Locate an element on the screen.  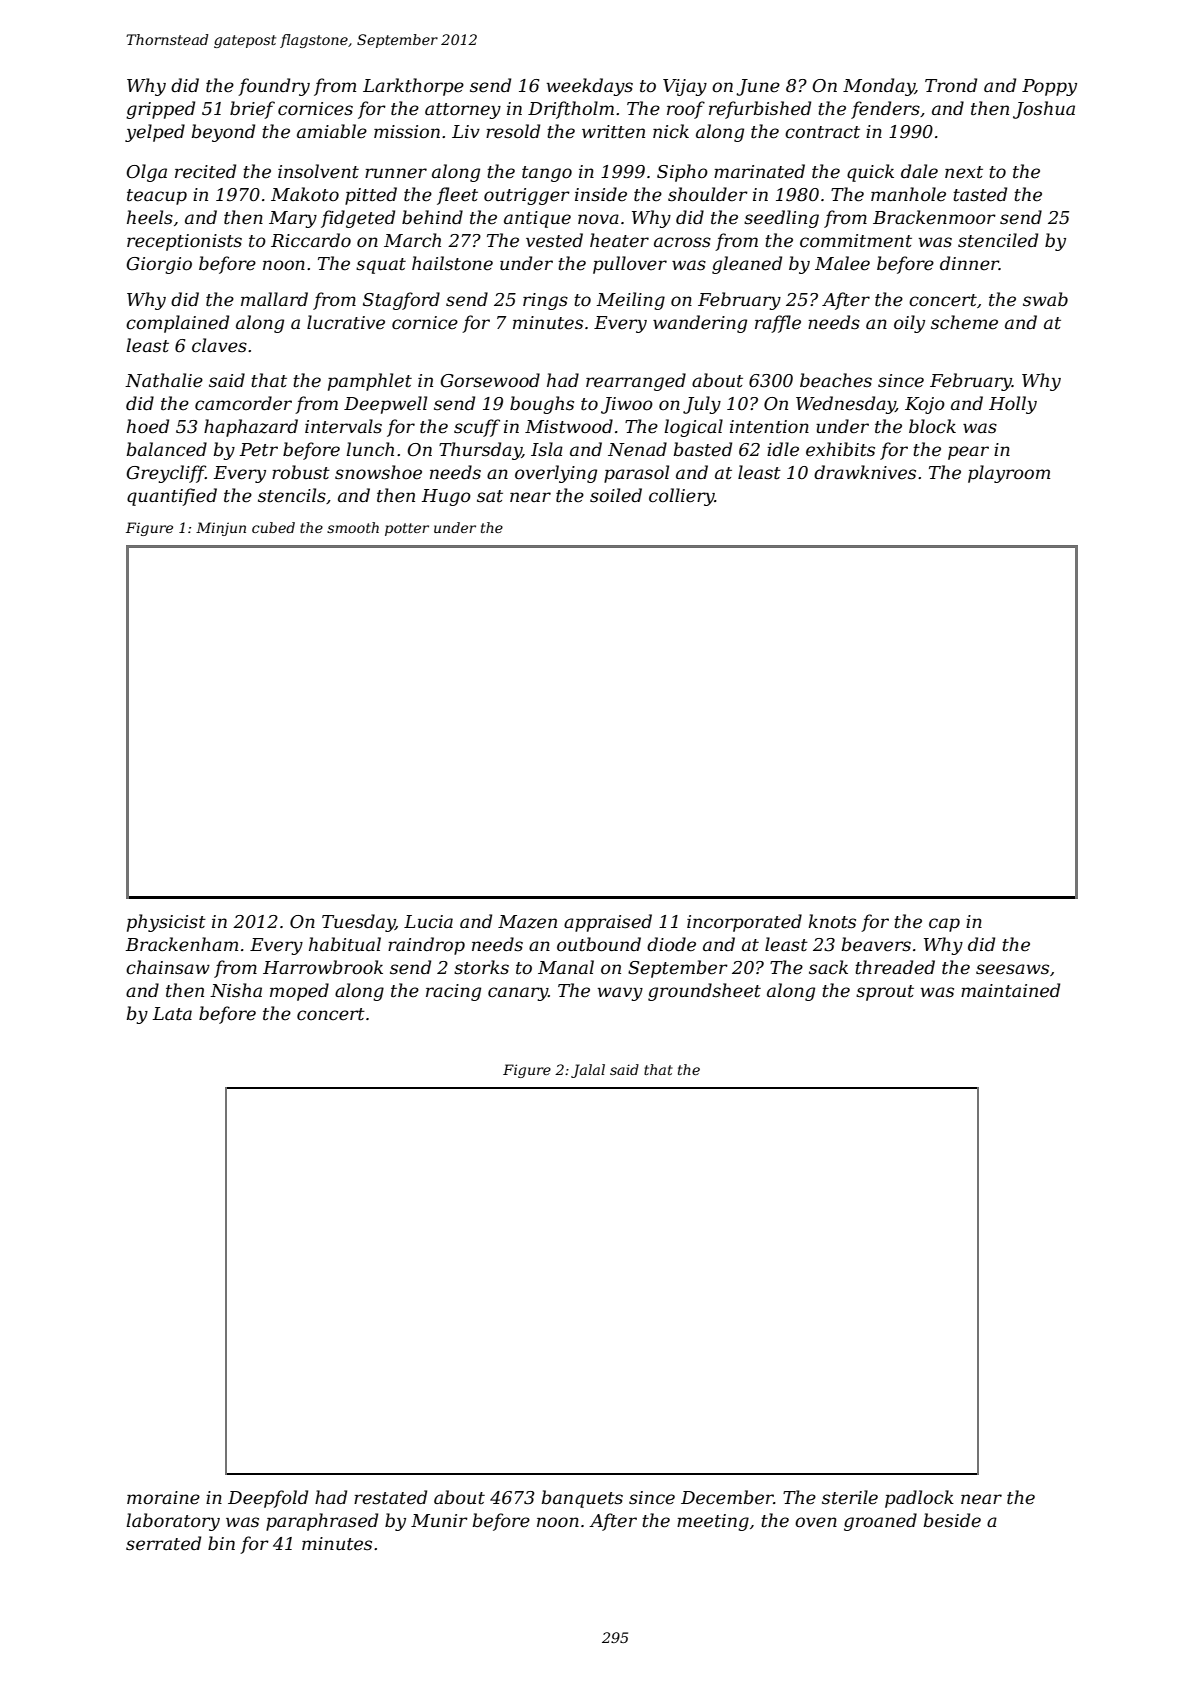
soiled is located at coordinates (616, 495).
